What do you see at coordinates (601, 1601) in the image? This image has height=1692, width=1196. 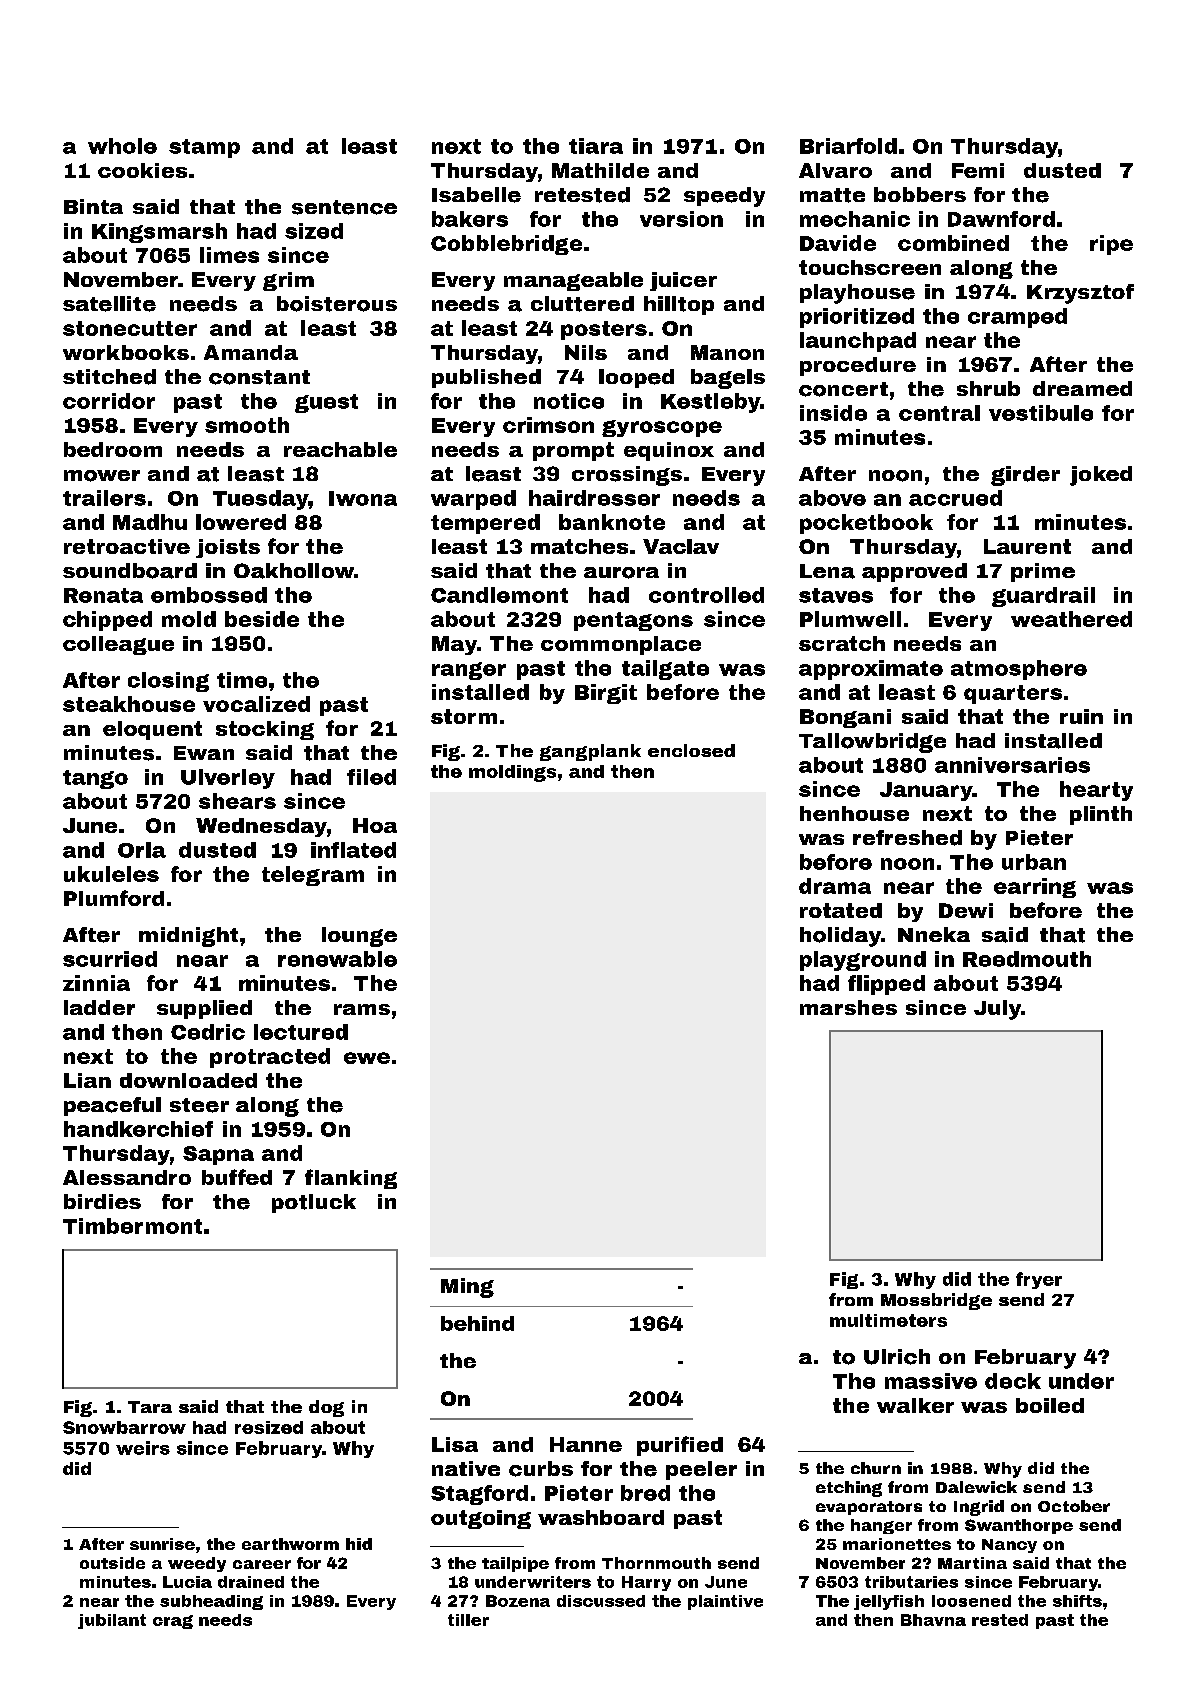 I see `discussed` at bounding box center [601, 1601].
